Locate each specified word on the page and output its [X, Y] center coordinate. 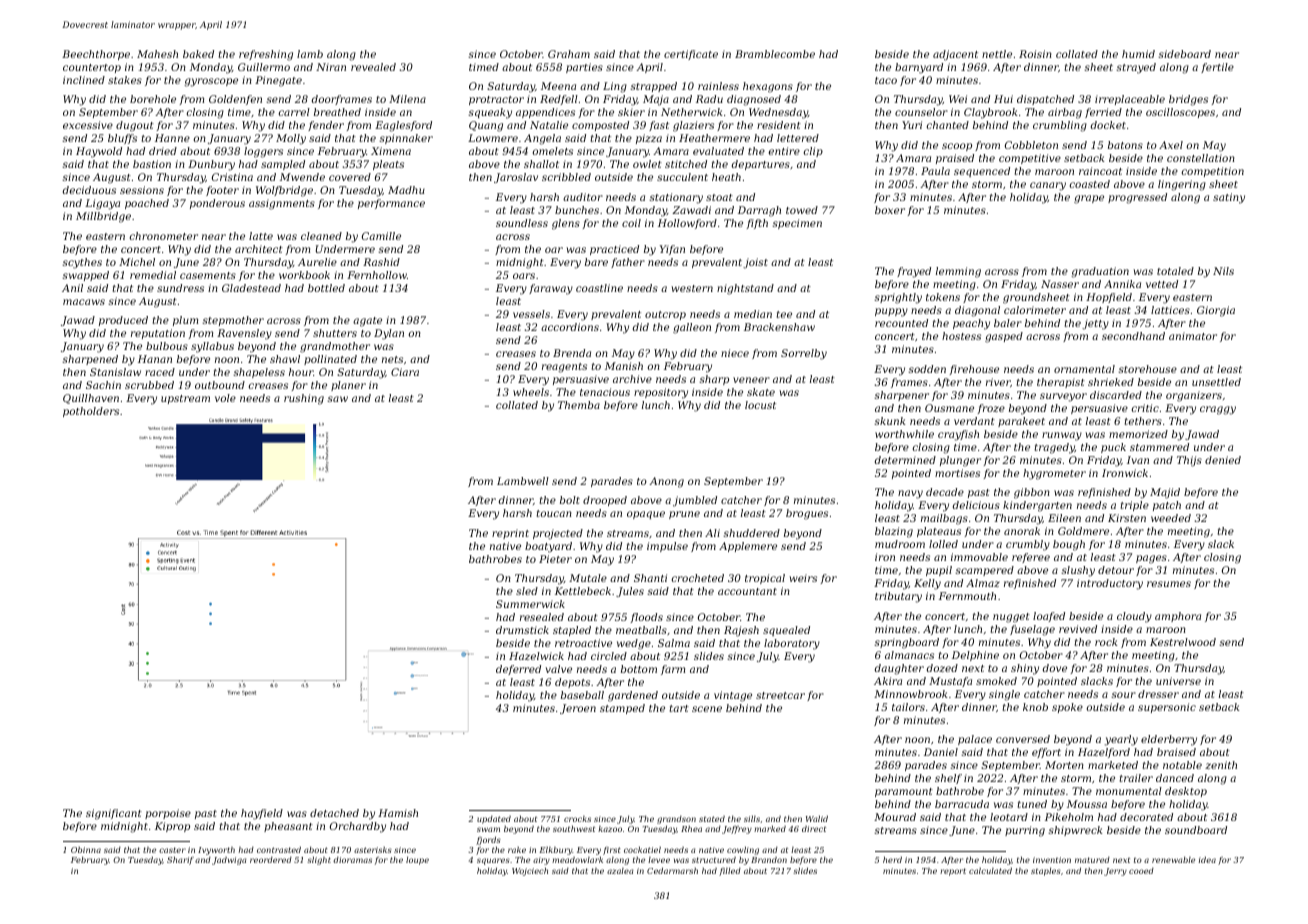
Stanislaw [115, 372]
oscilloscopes [1180, 113]
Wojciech [530, 871]
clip [813, 152]
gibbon [1032, 493]
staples [1046, 871]
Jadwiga [229, 861]
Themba [579, 405]
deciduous [89, 190]
